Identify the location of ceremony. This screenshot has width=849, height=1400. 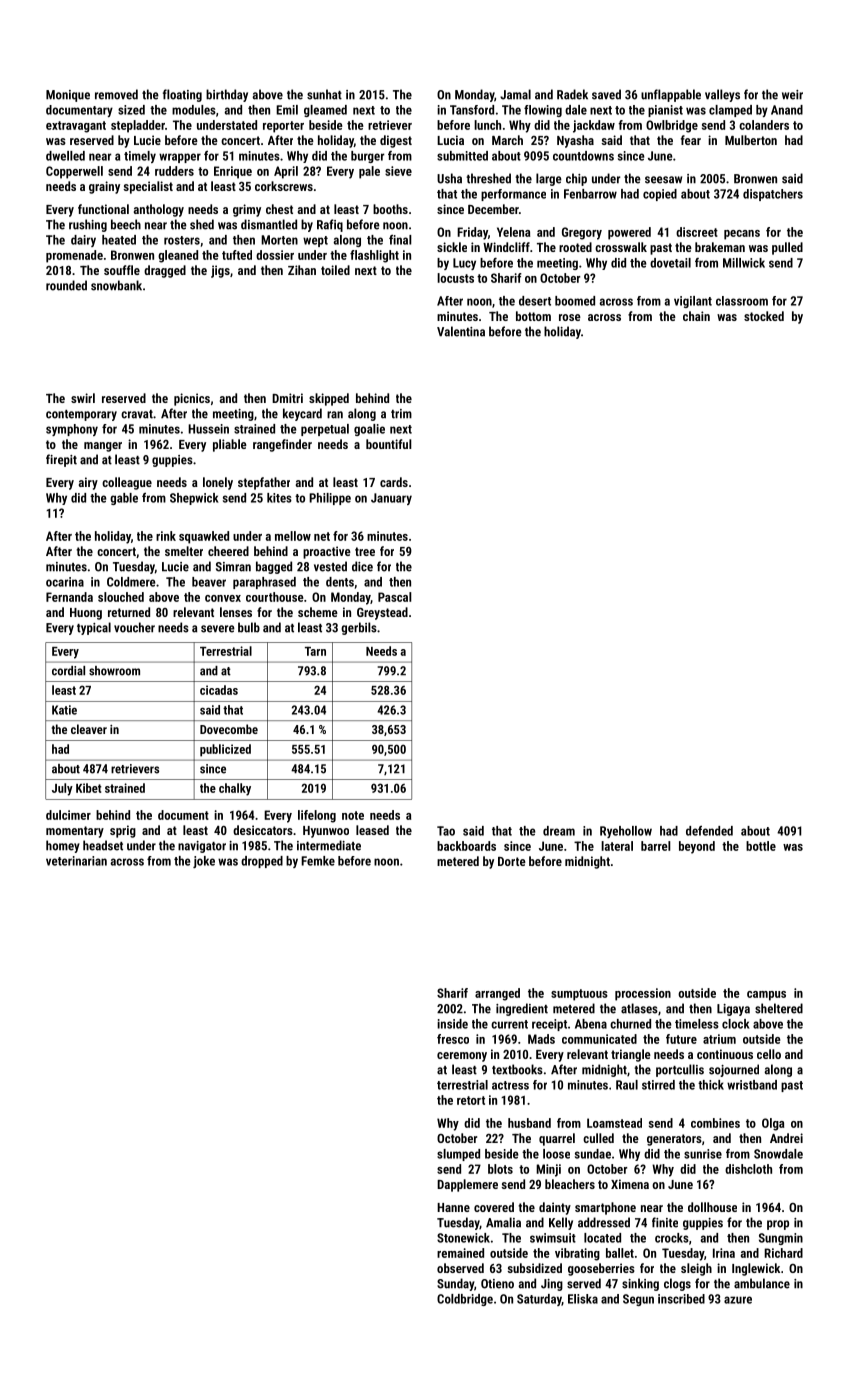
(462, 1057).
